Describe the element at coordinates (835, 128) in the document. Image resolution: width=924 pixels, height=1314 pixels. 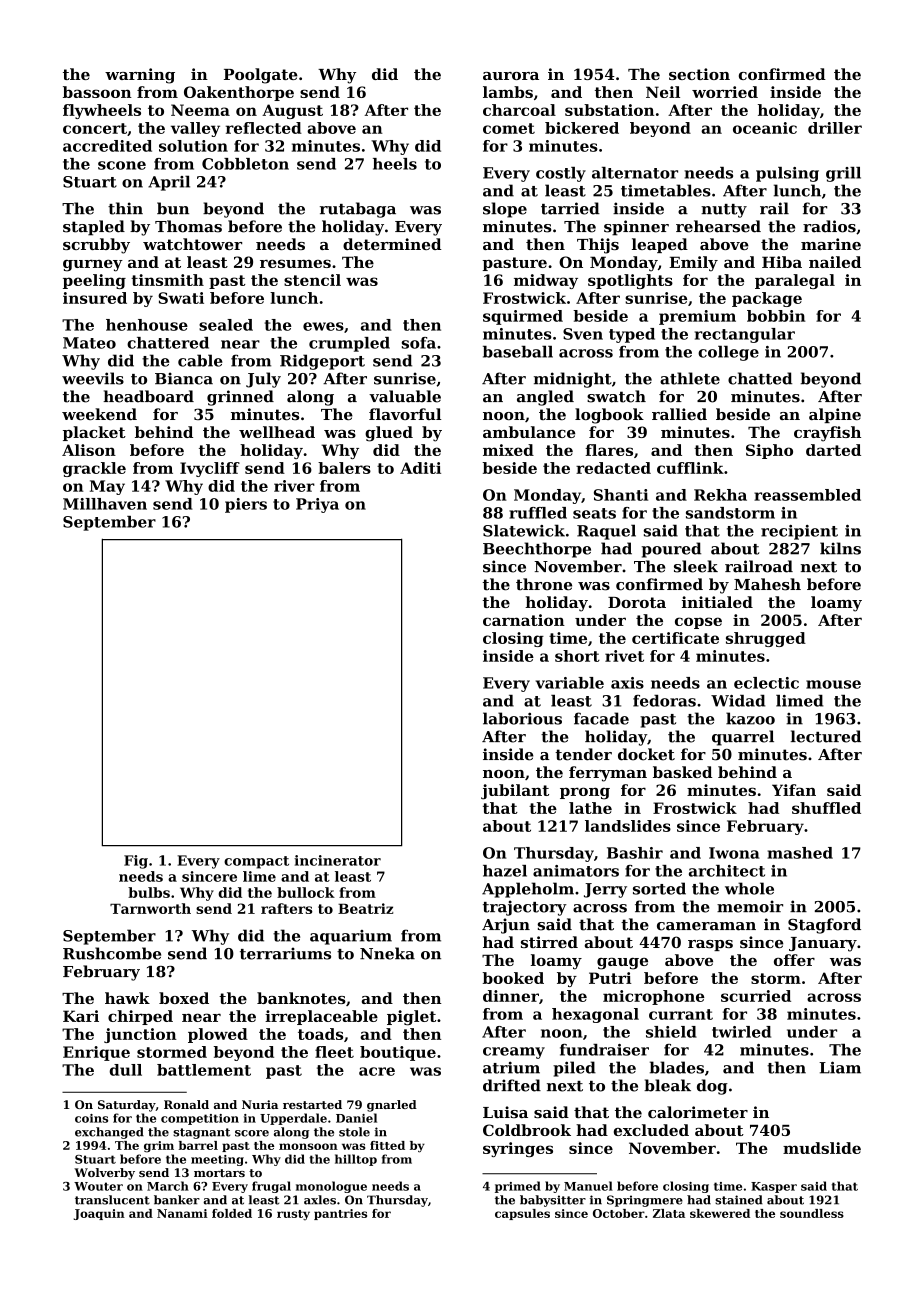
I see `driller` at that location.
